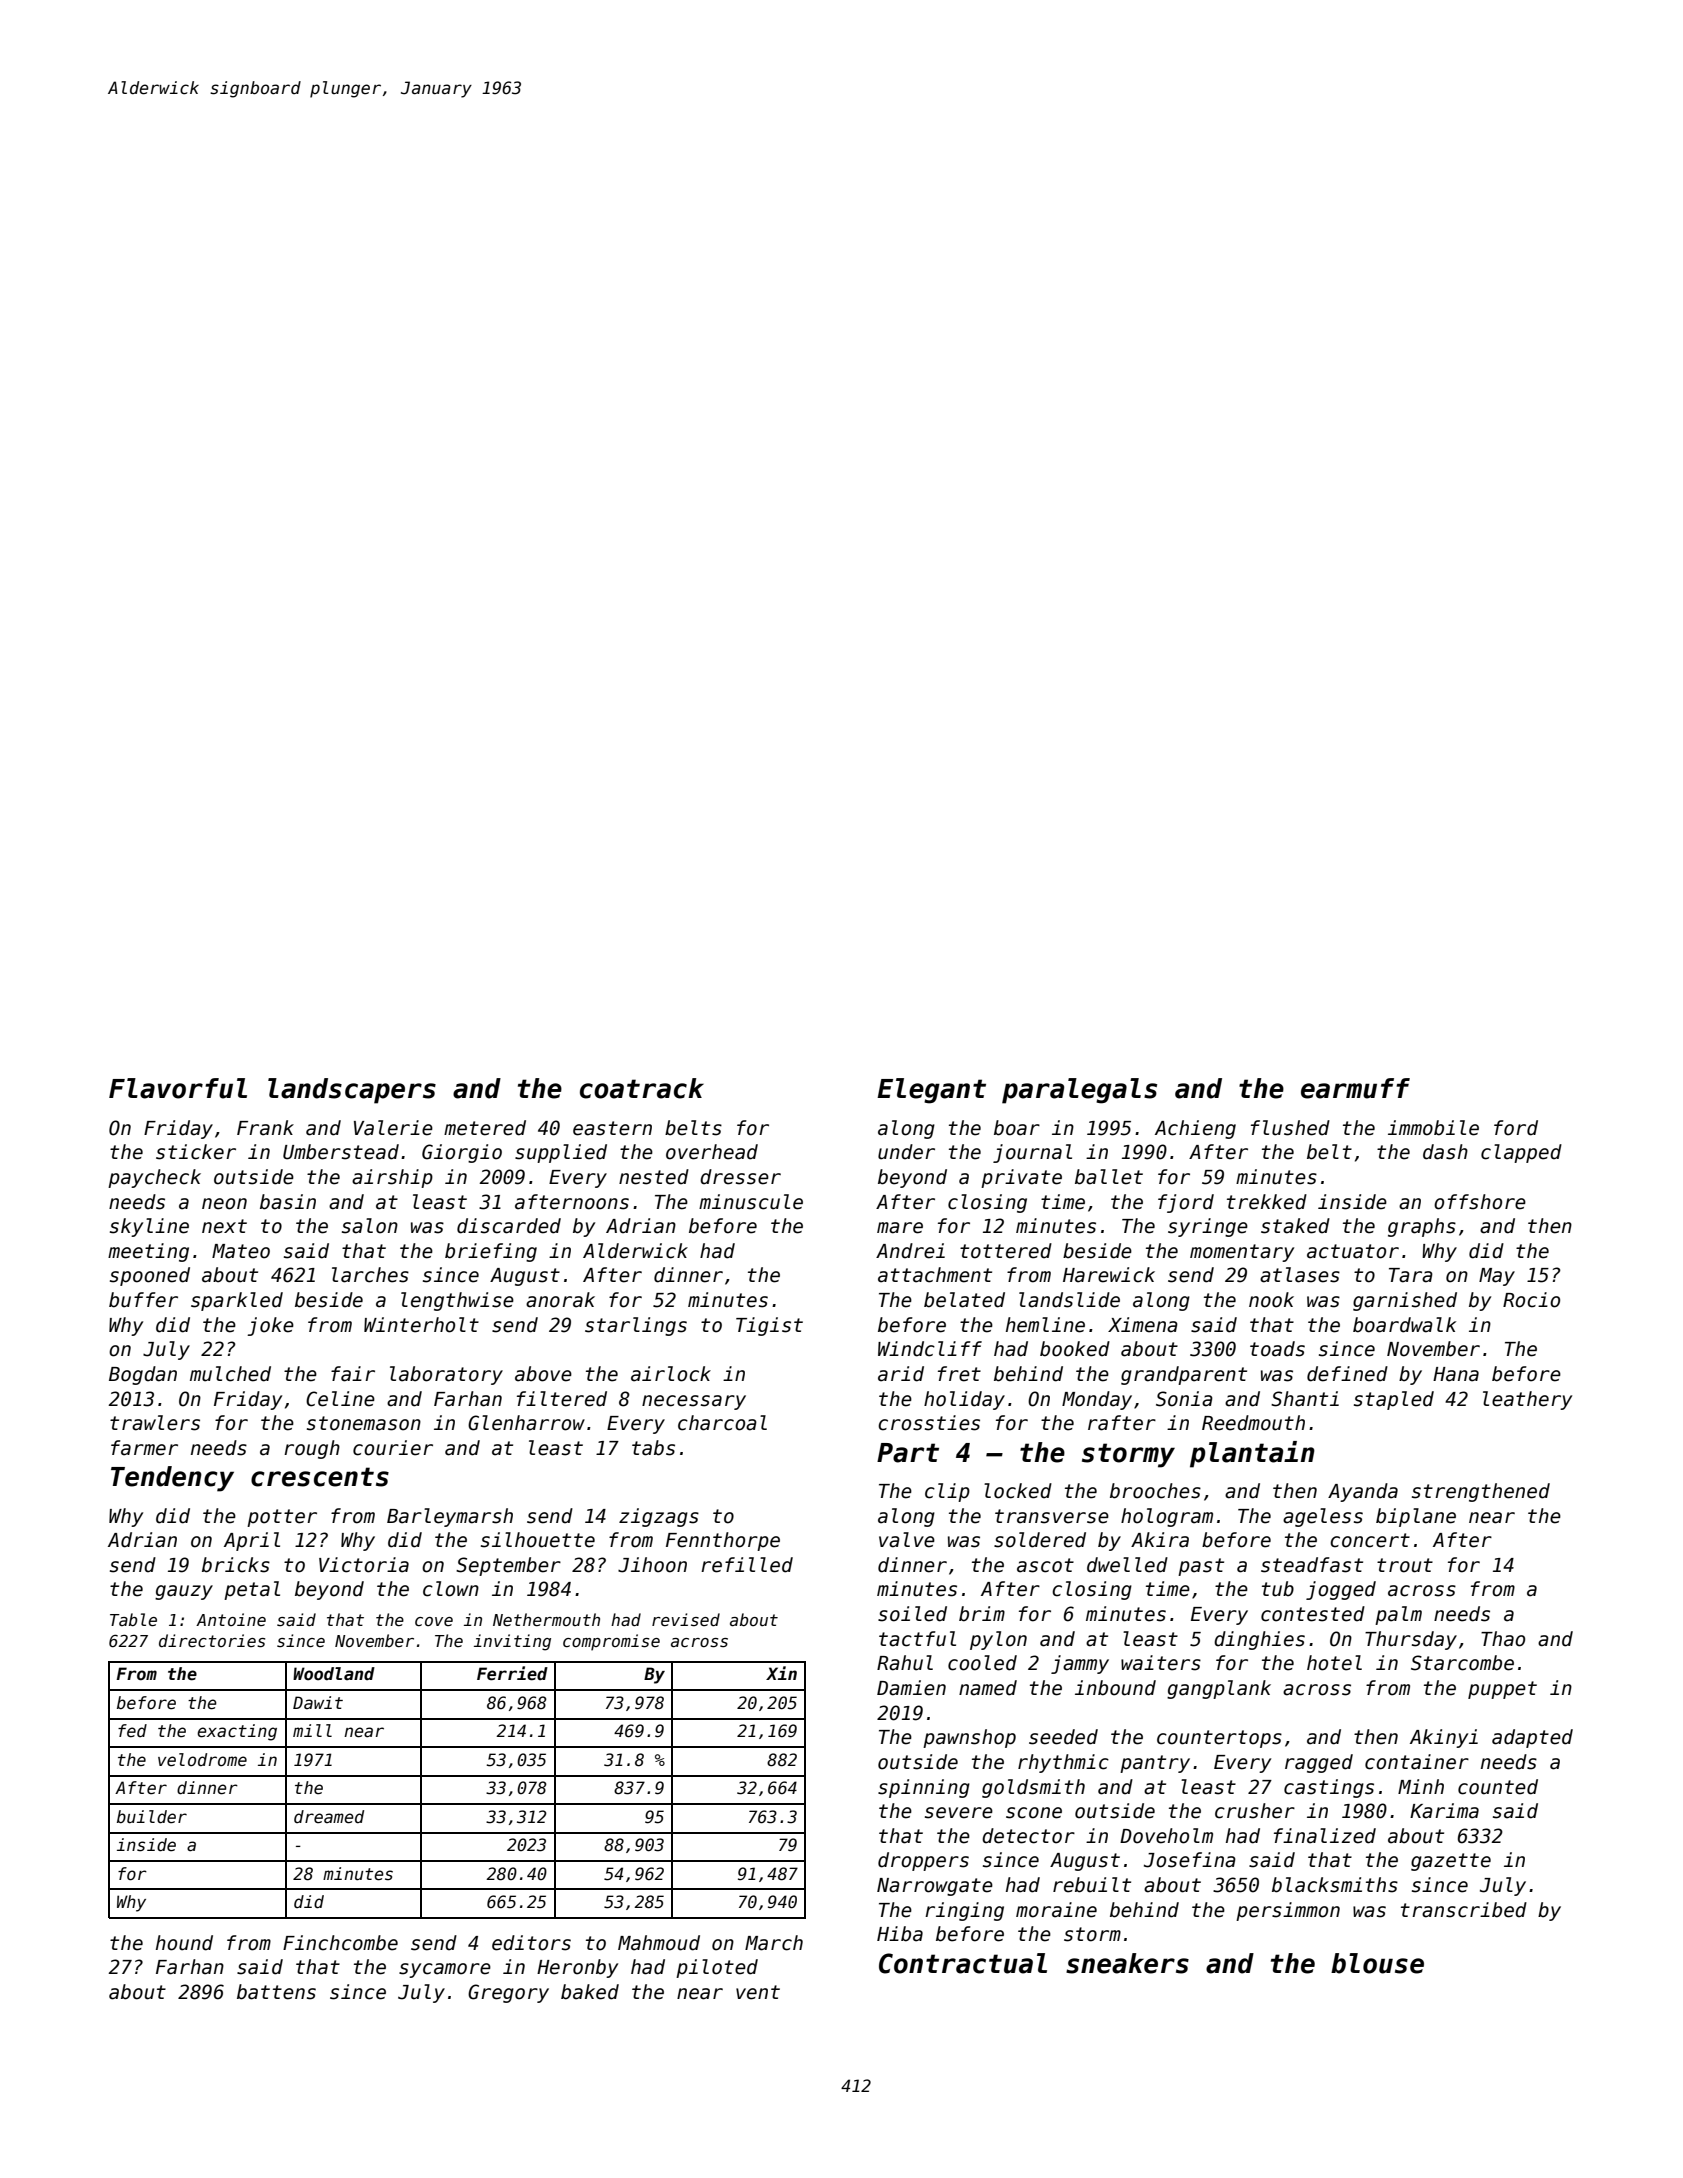 Image resolution: width=1683 pixels, height=2178 pixels. Describe the element at coordinates (1271, 1300) in the document. I see `nook` at that location.
